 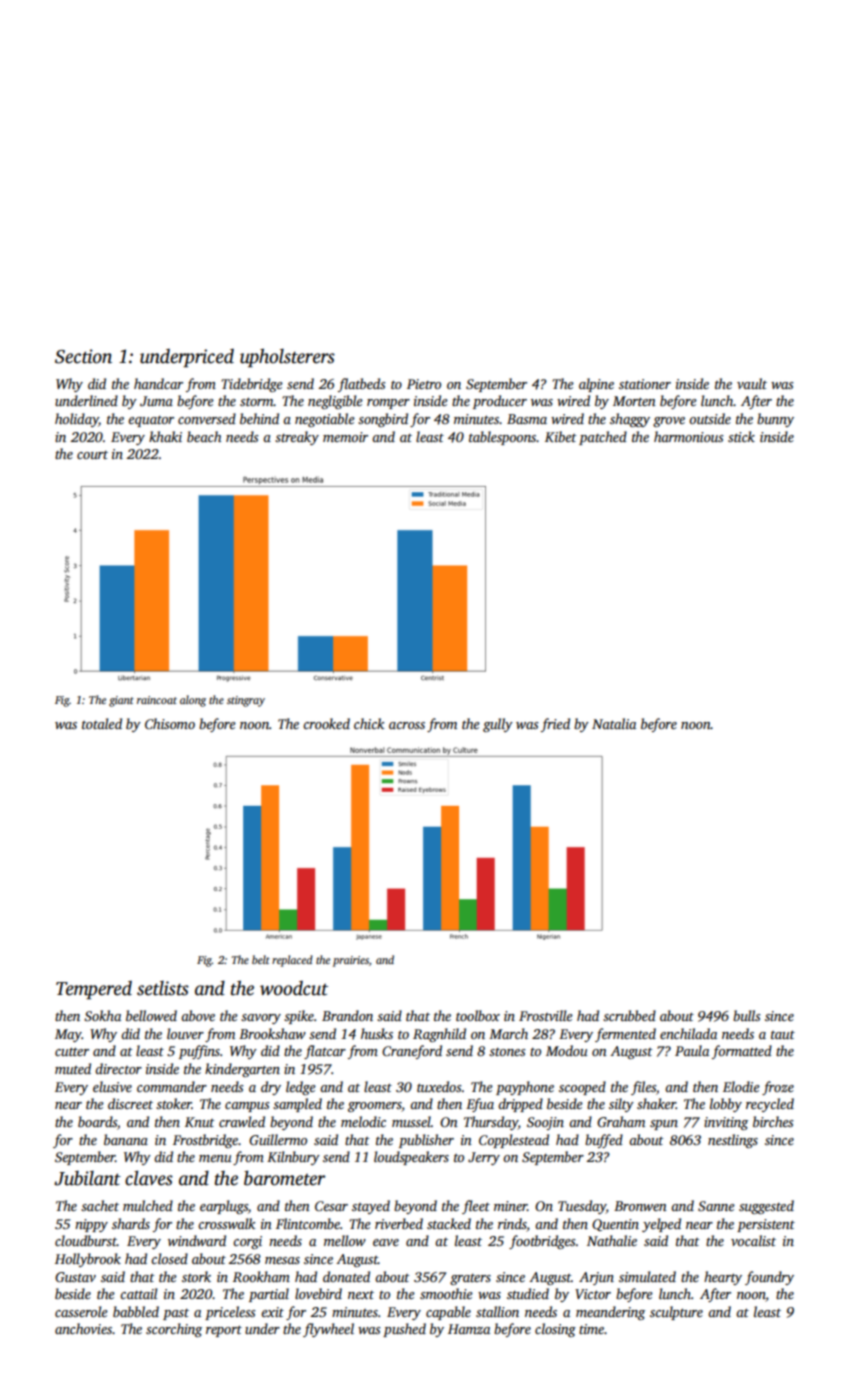 I want to click on Frostville, so click(x=546, y=1015).
